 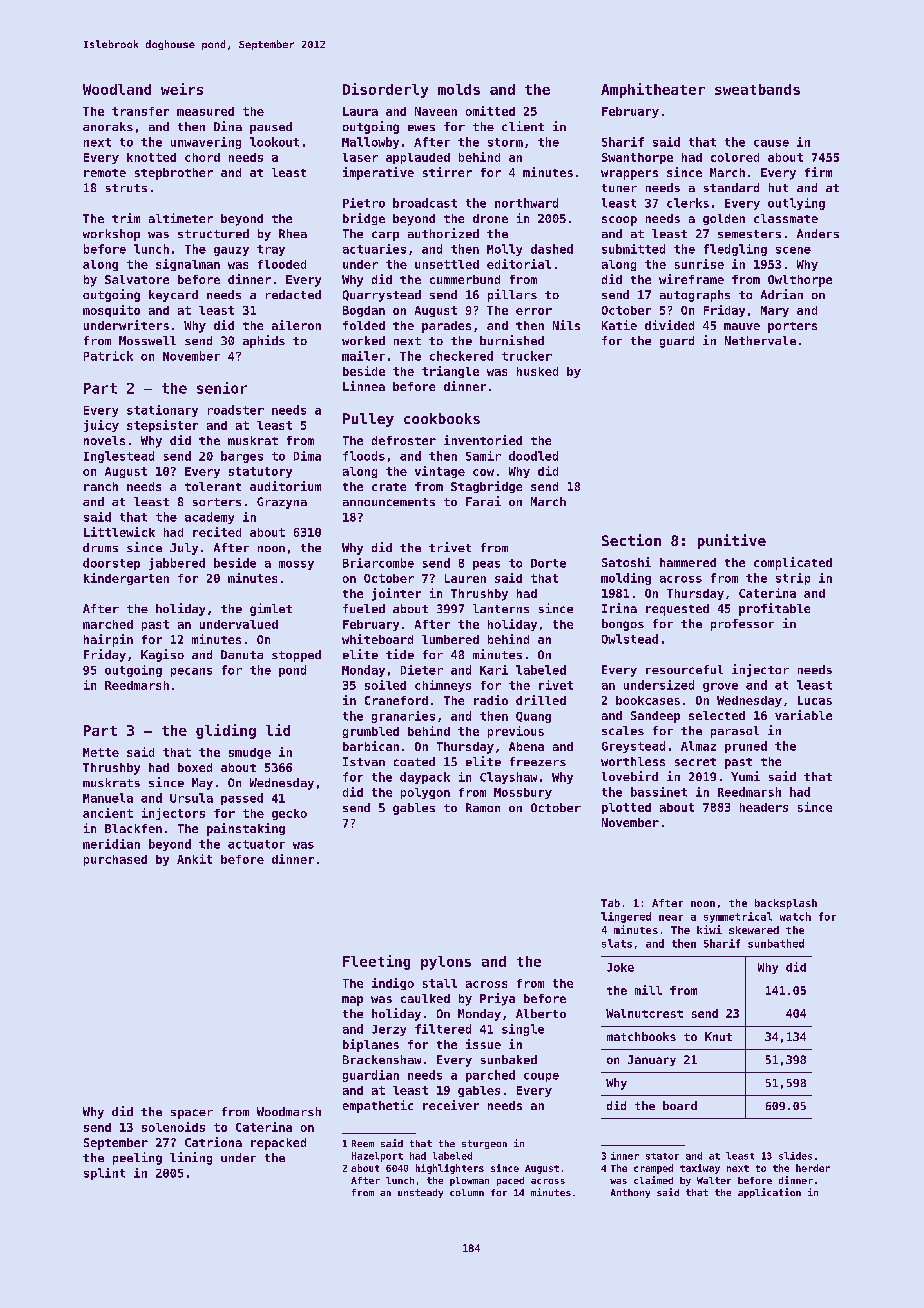 I want to click on peas, so click(x=486, y=565).
